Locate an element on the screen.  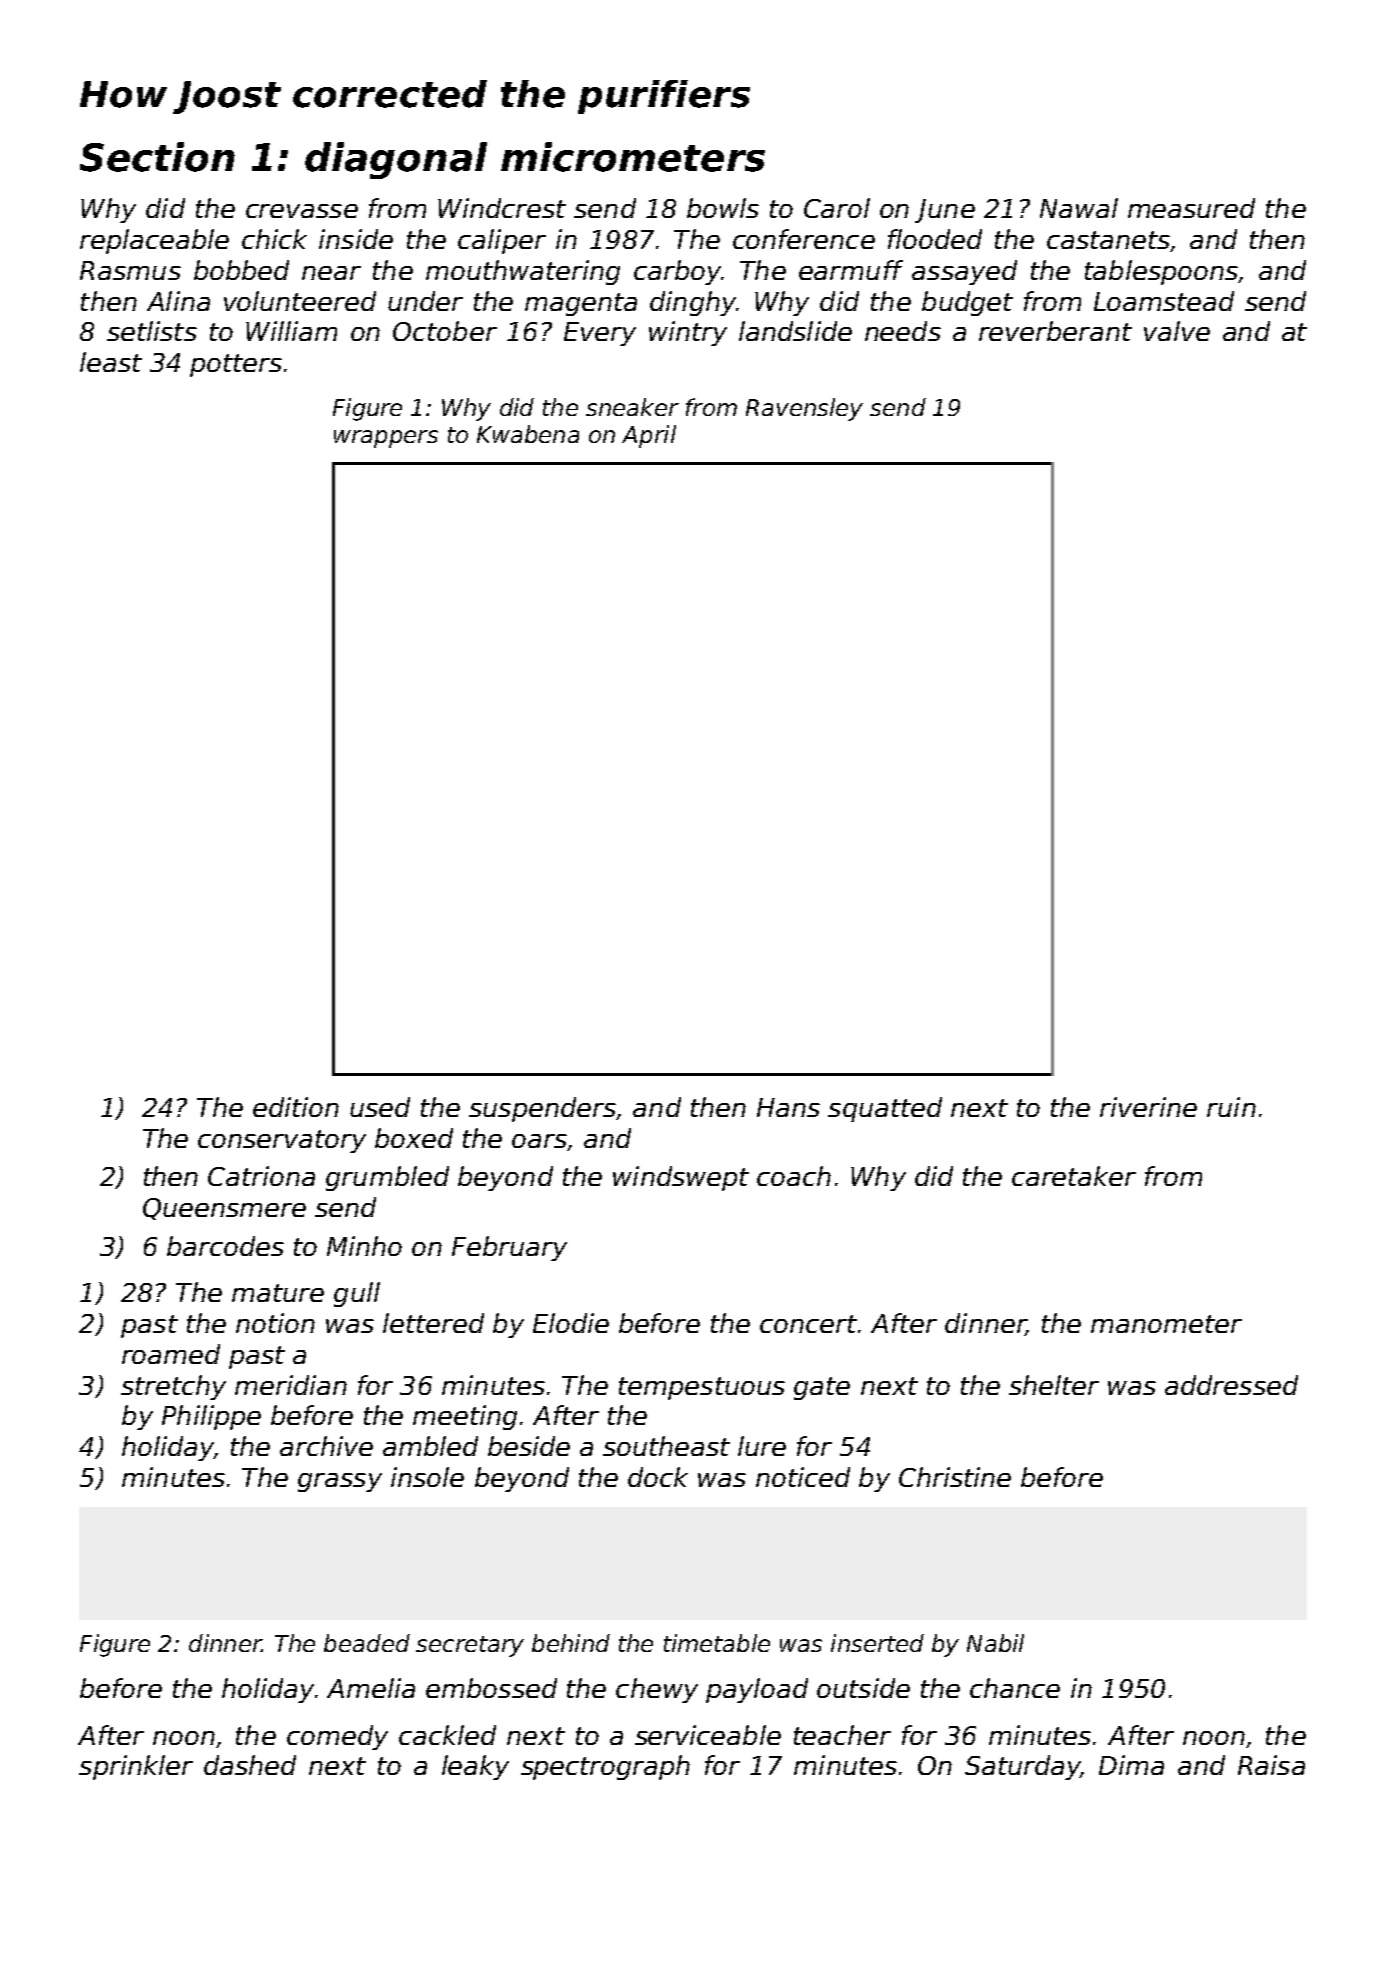
tempestuous is located at coordinates (702, 1388).
